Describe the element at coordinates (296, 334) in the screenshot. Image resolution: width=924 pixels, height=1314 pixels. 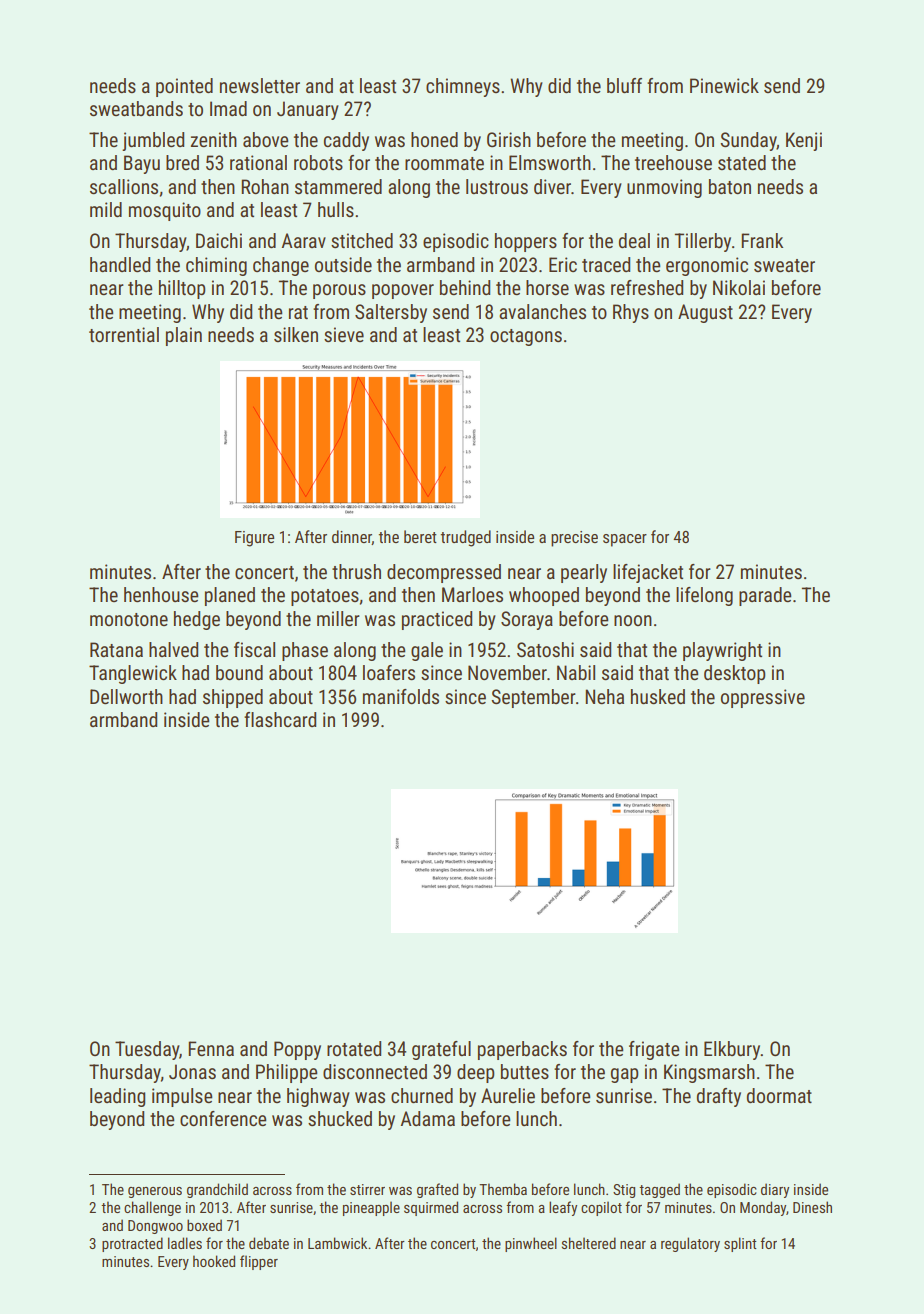
I see `silken` at that location.
